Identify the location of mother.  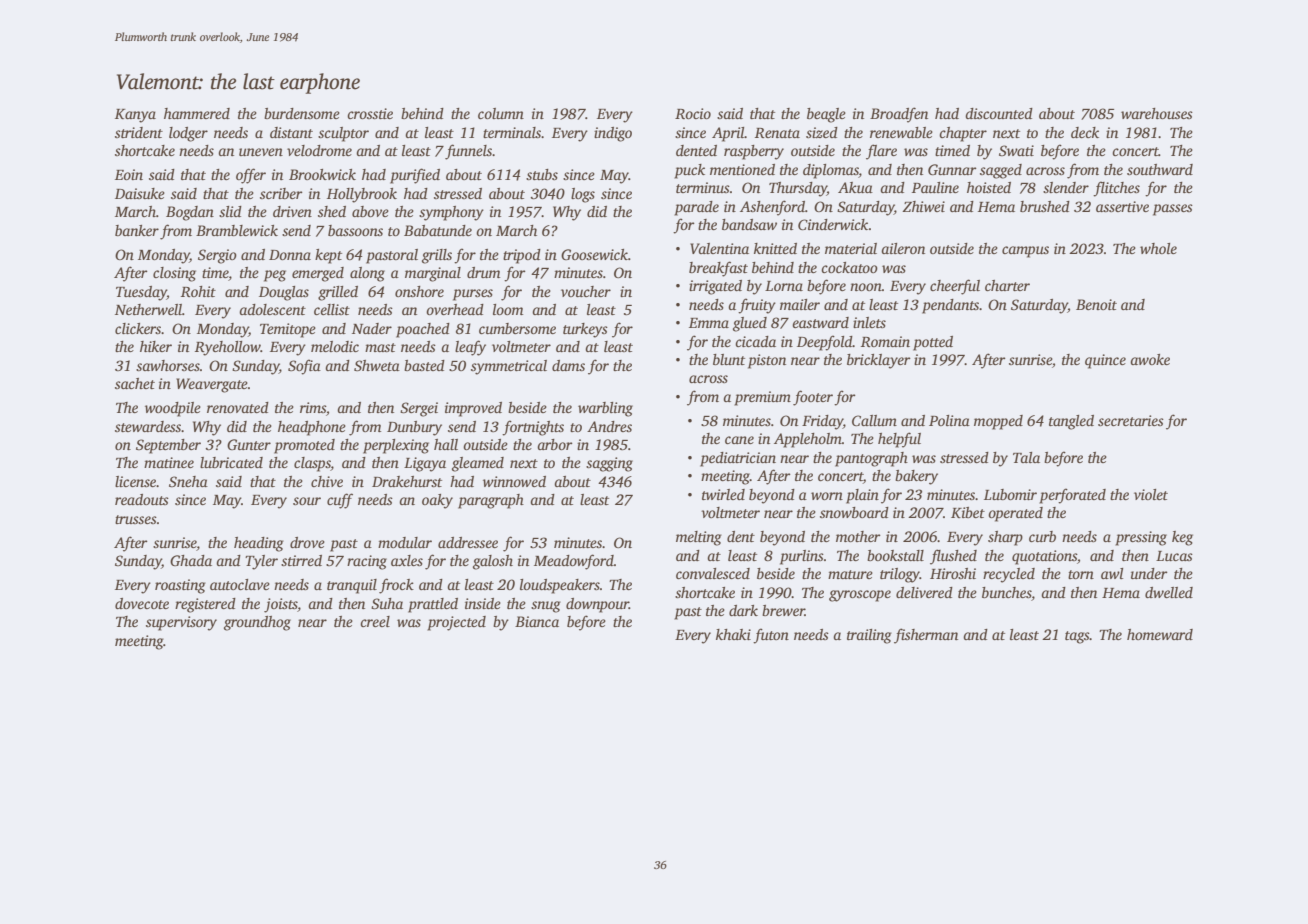
(858, 536).
